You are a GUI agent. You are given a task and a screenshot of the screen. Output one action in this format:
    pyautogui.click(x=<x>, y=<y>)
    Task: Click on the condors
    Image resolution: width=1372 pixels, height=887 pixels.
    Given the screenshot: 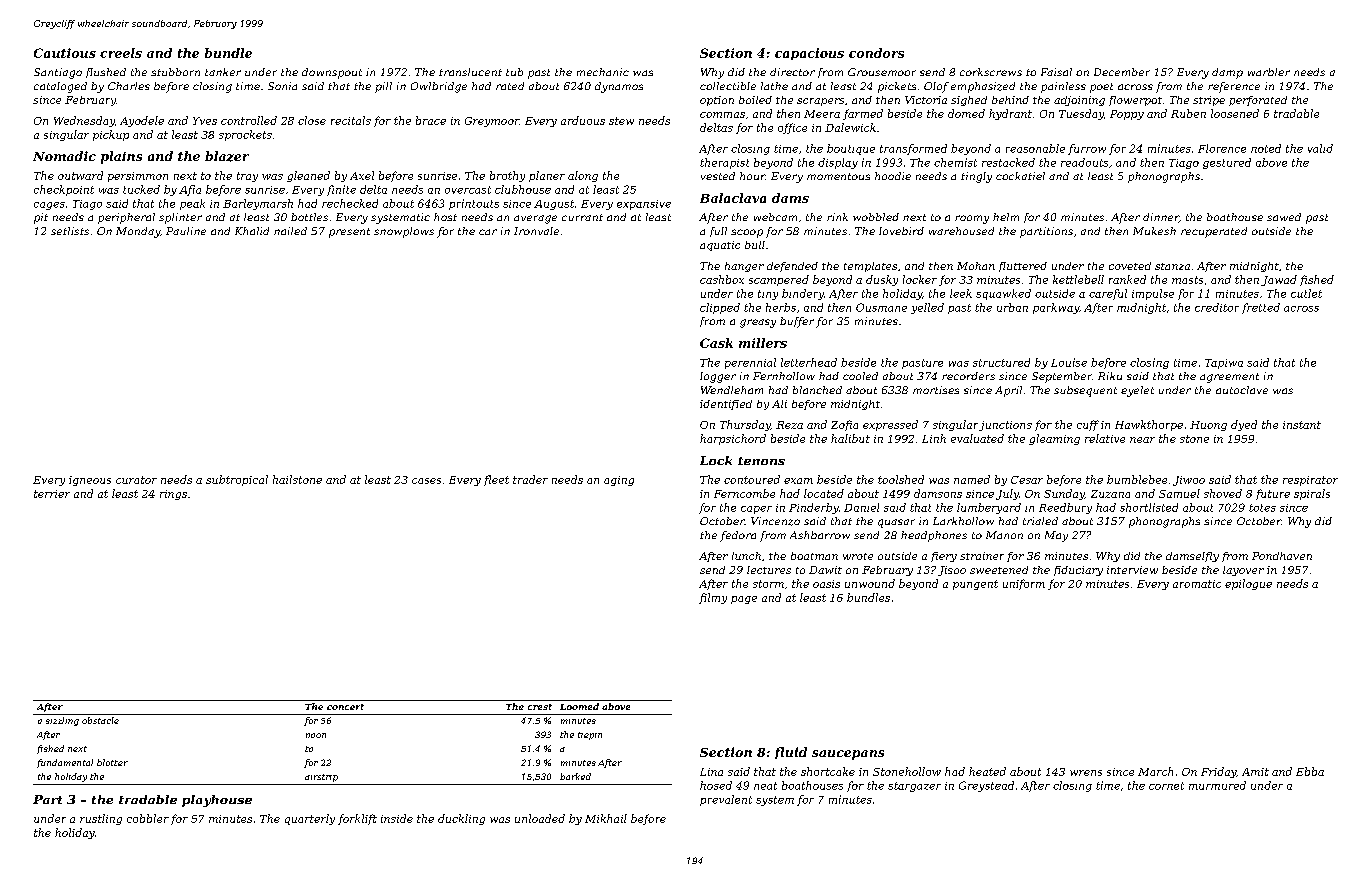 What is the action you would take?
    pyautogui.click(x=876, y=53)
